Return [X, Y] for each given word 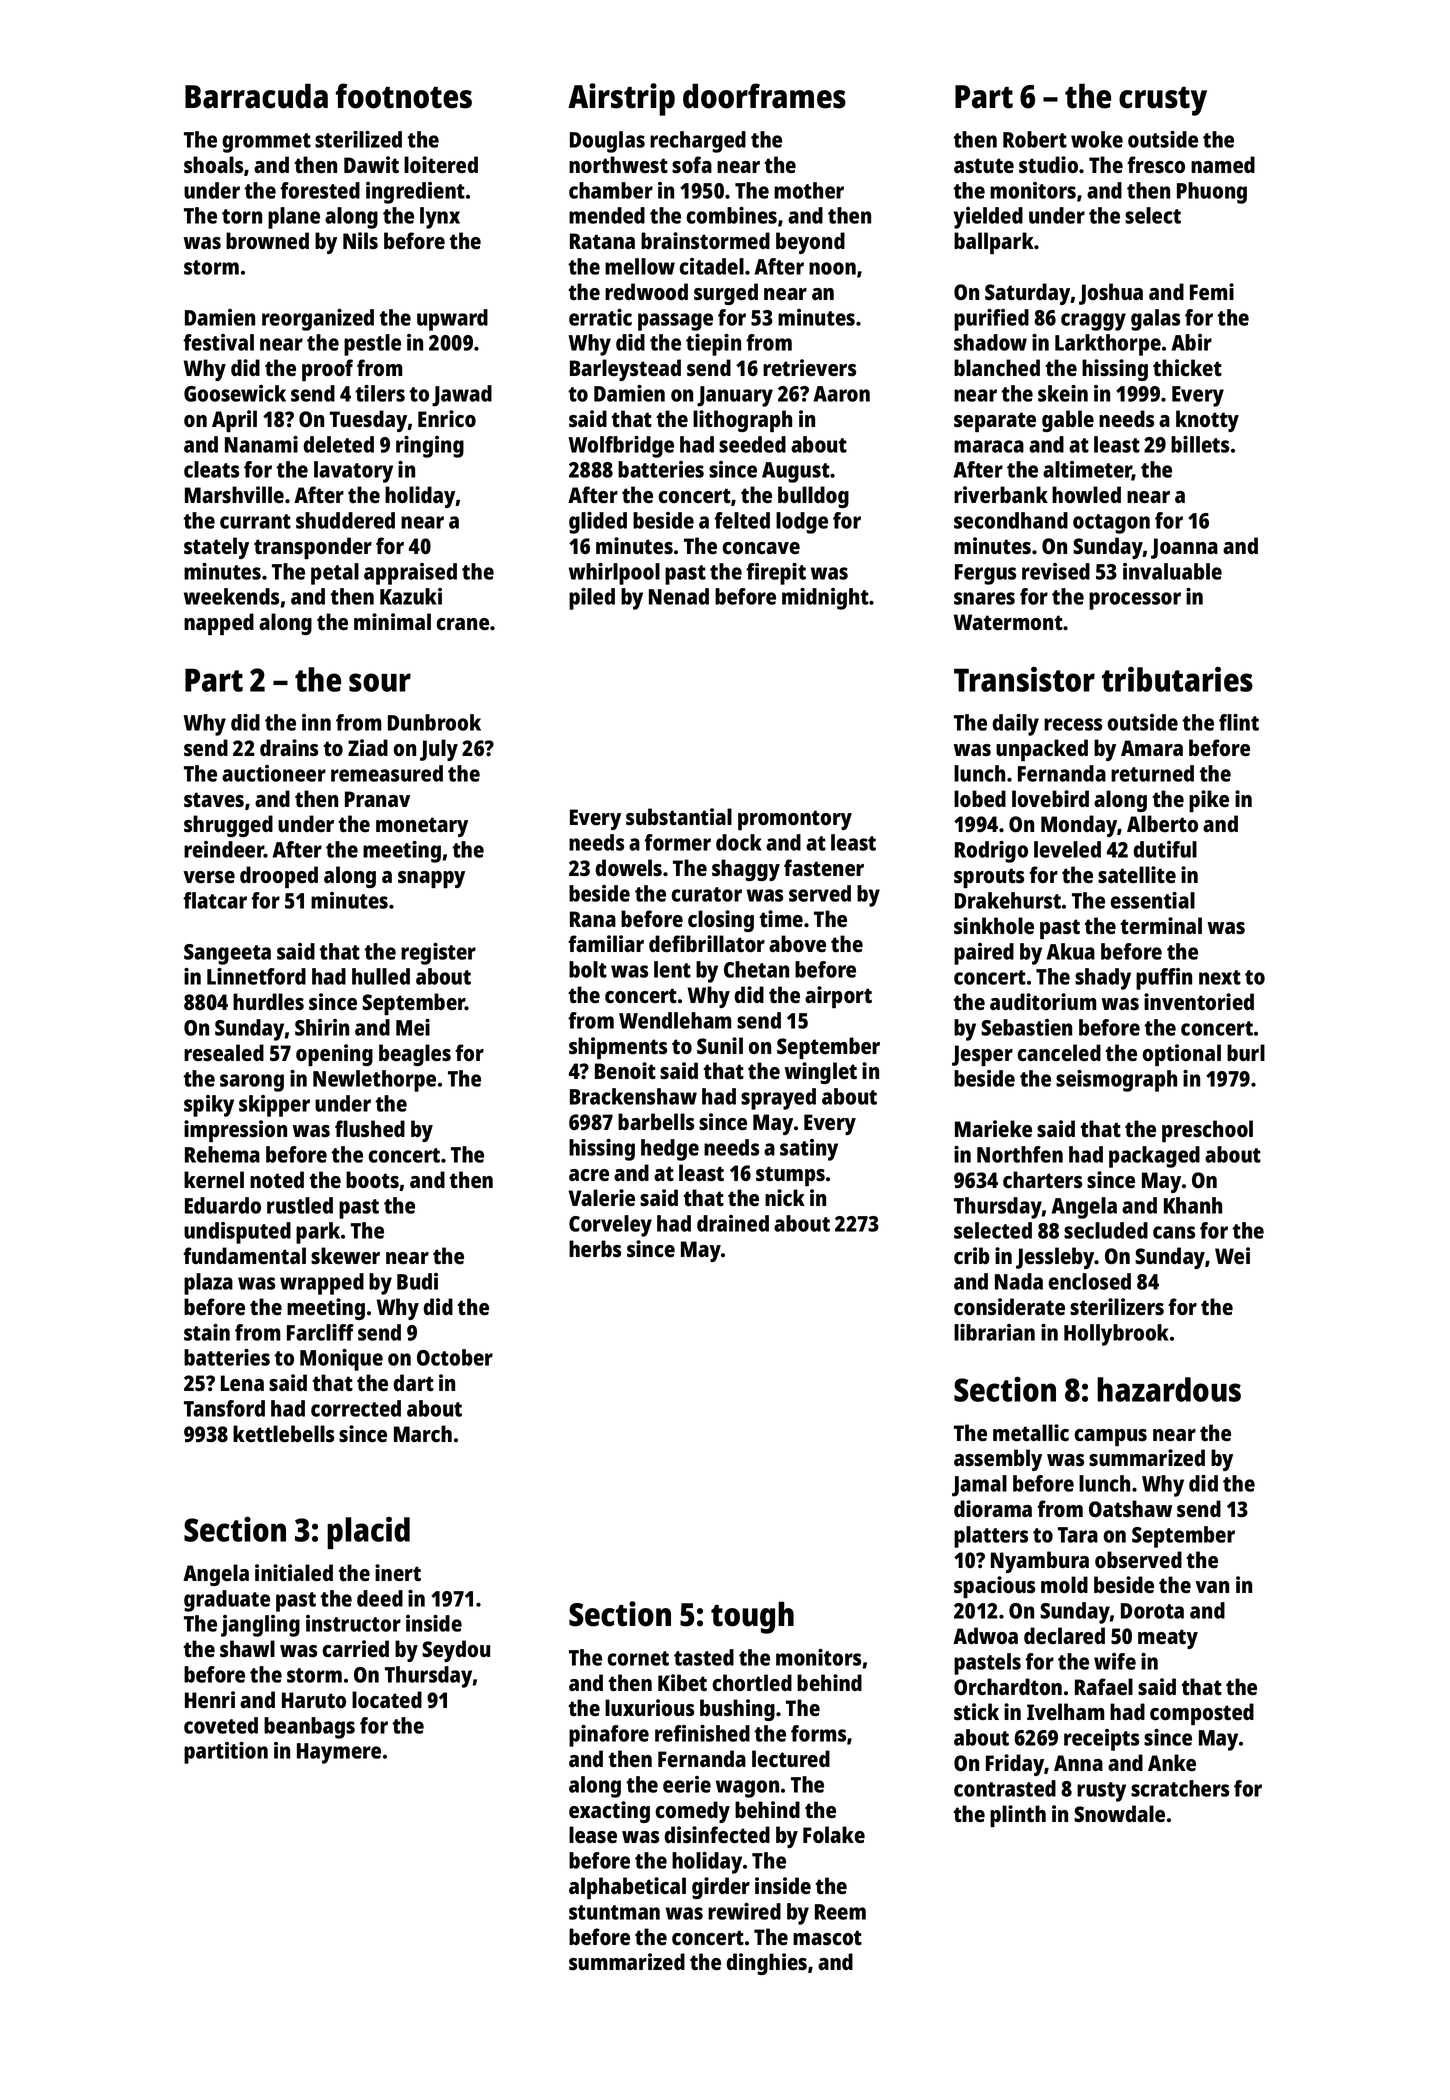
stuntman [614, 1912]
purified [991, 320]
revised [1056, 571]
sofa [692, 164]
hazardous [1169, 1389]
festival [218, 342]
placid [368, 1533]
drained [733, 1223]
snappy [431, 879]
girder [721, 1888]
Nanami [261, 444]
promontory [795, 820]
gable [1068, 421]
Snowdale [1119, 1813]
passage [675, 322]
